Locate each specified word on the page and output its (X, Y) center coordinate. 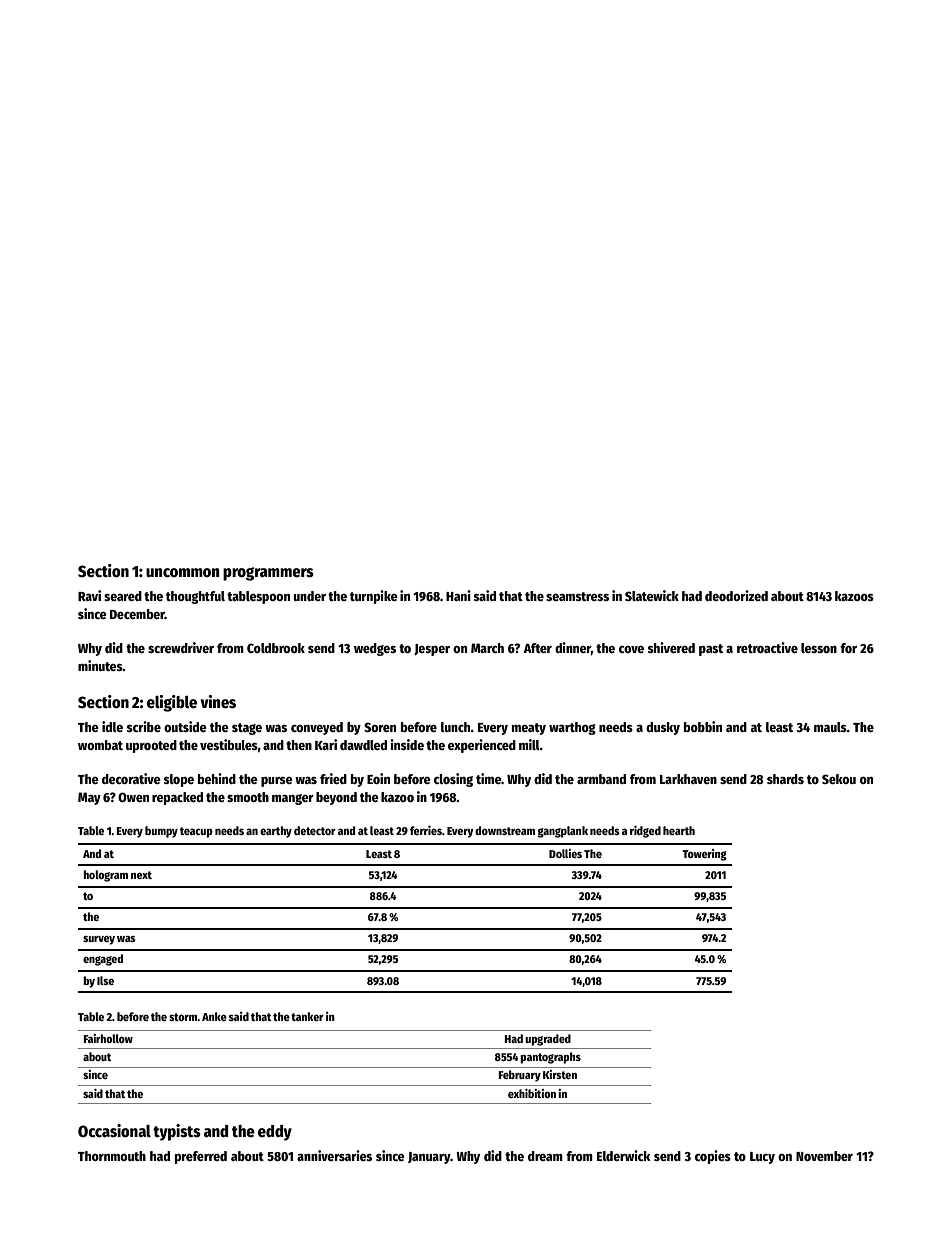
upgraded (548, 1040)
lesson (819, 648)
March (487, 648)
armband (601, 779)
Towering (704, 855)
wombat (100, 745)
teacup (196, 832)
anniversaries (334, 1155)
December (137, 614)
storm (183, 1017)
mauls (830, 727)
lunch (456, 727)
